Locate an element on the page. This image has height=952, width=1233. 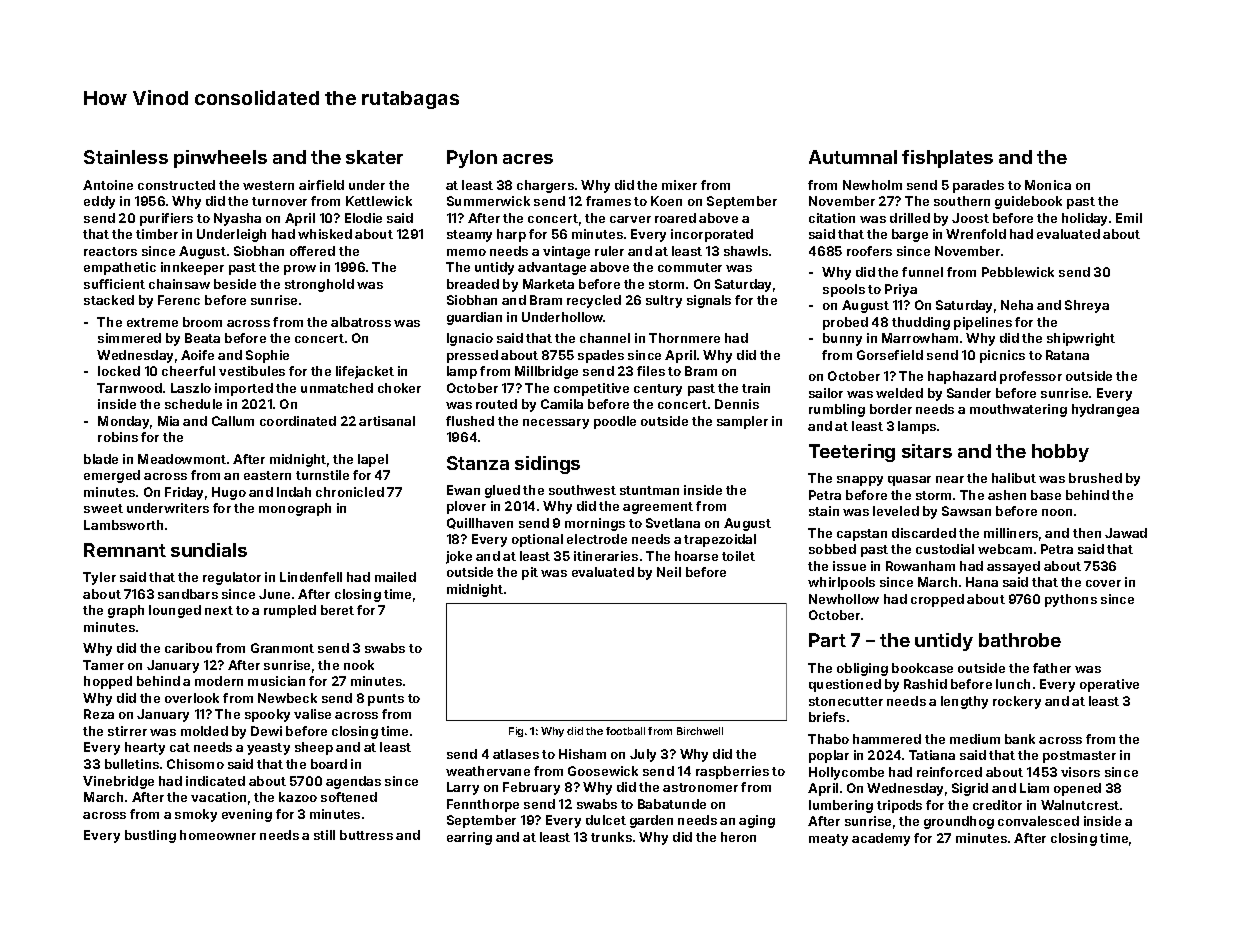
pinwheels is located at coordinates (220, 159).
